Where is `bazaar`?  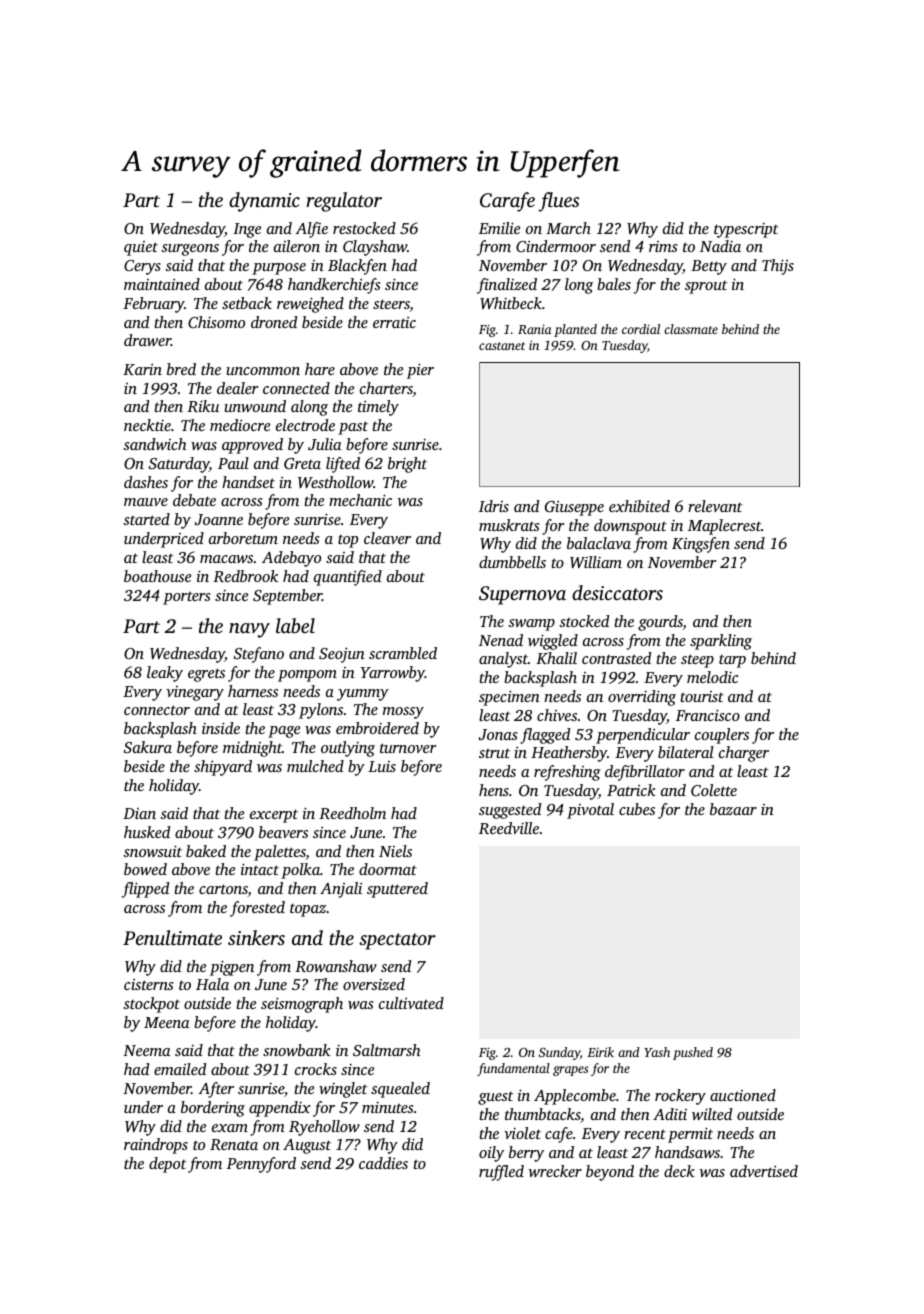
bazaar is located at coordinates (733, 809).
